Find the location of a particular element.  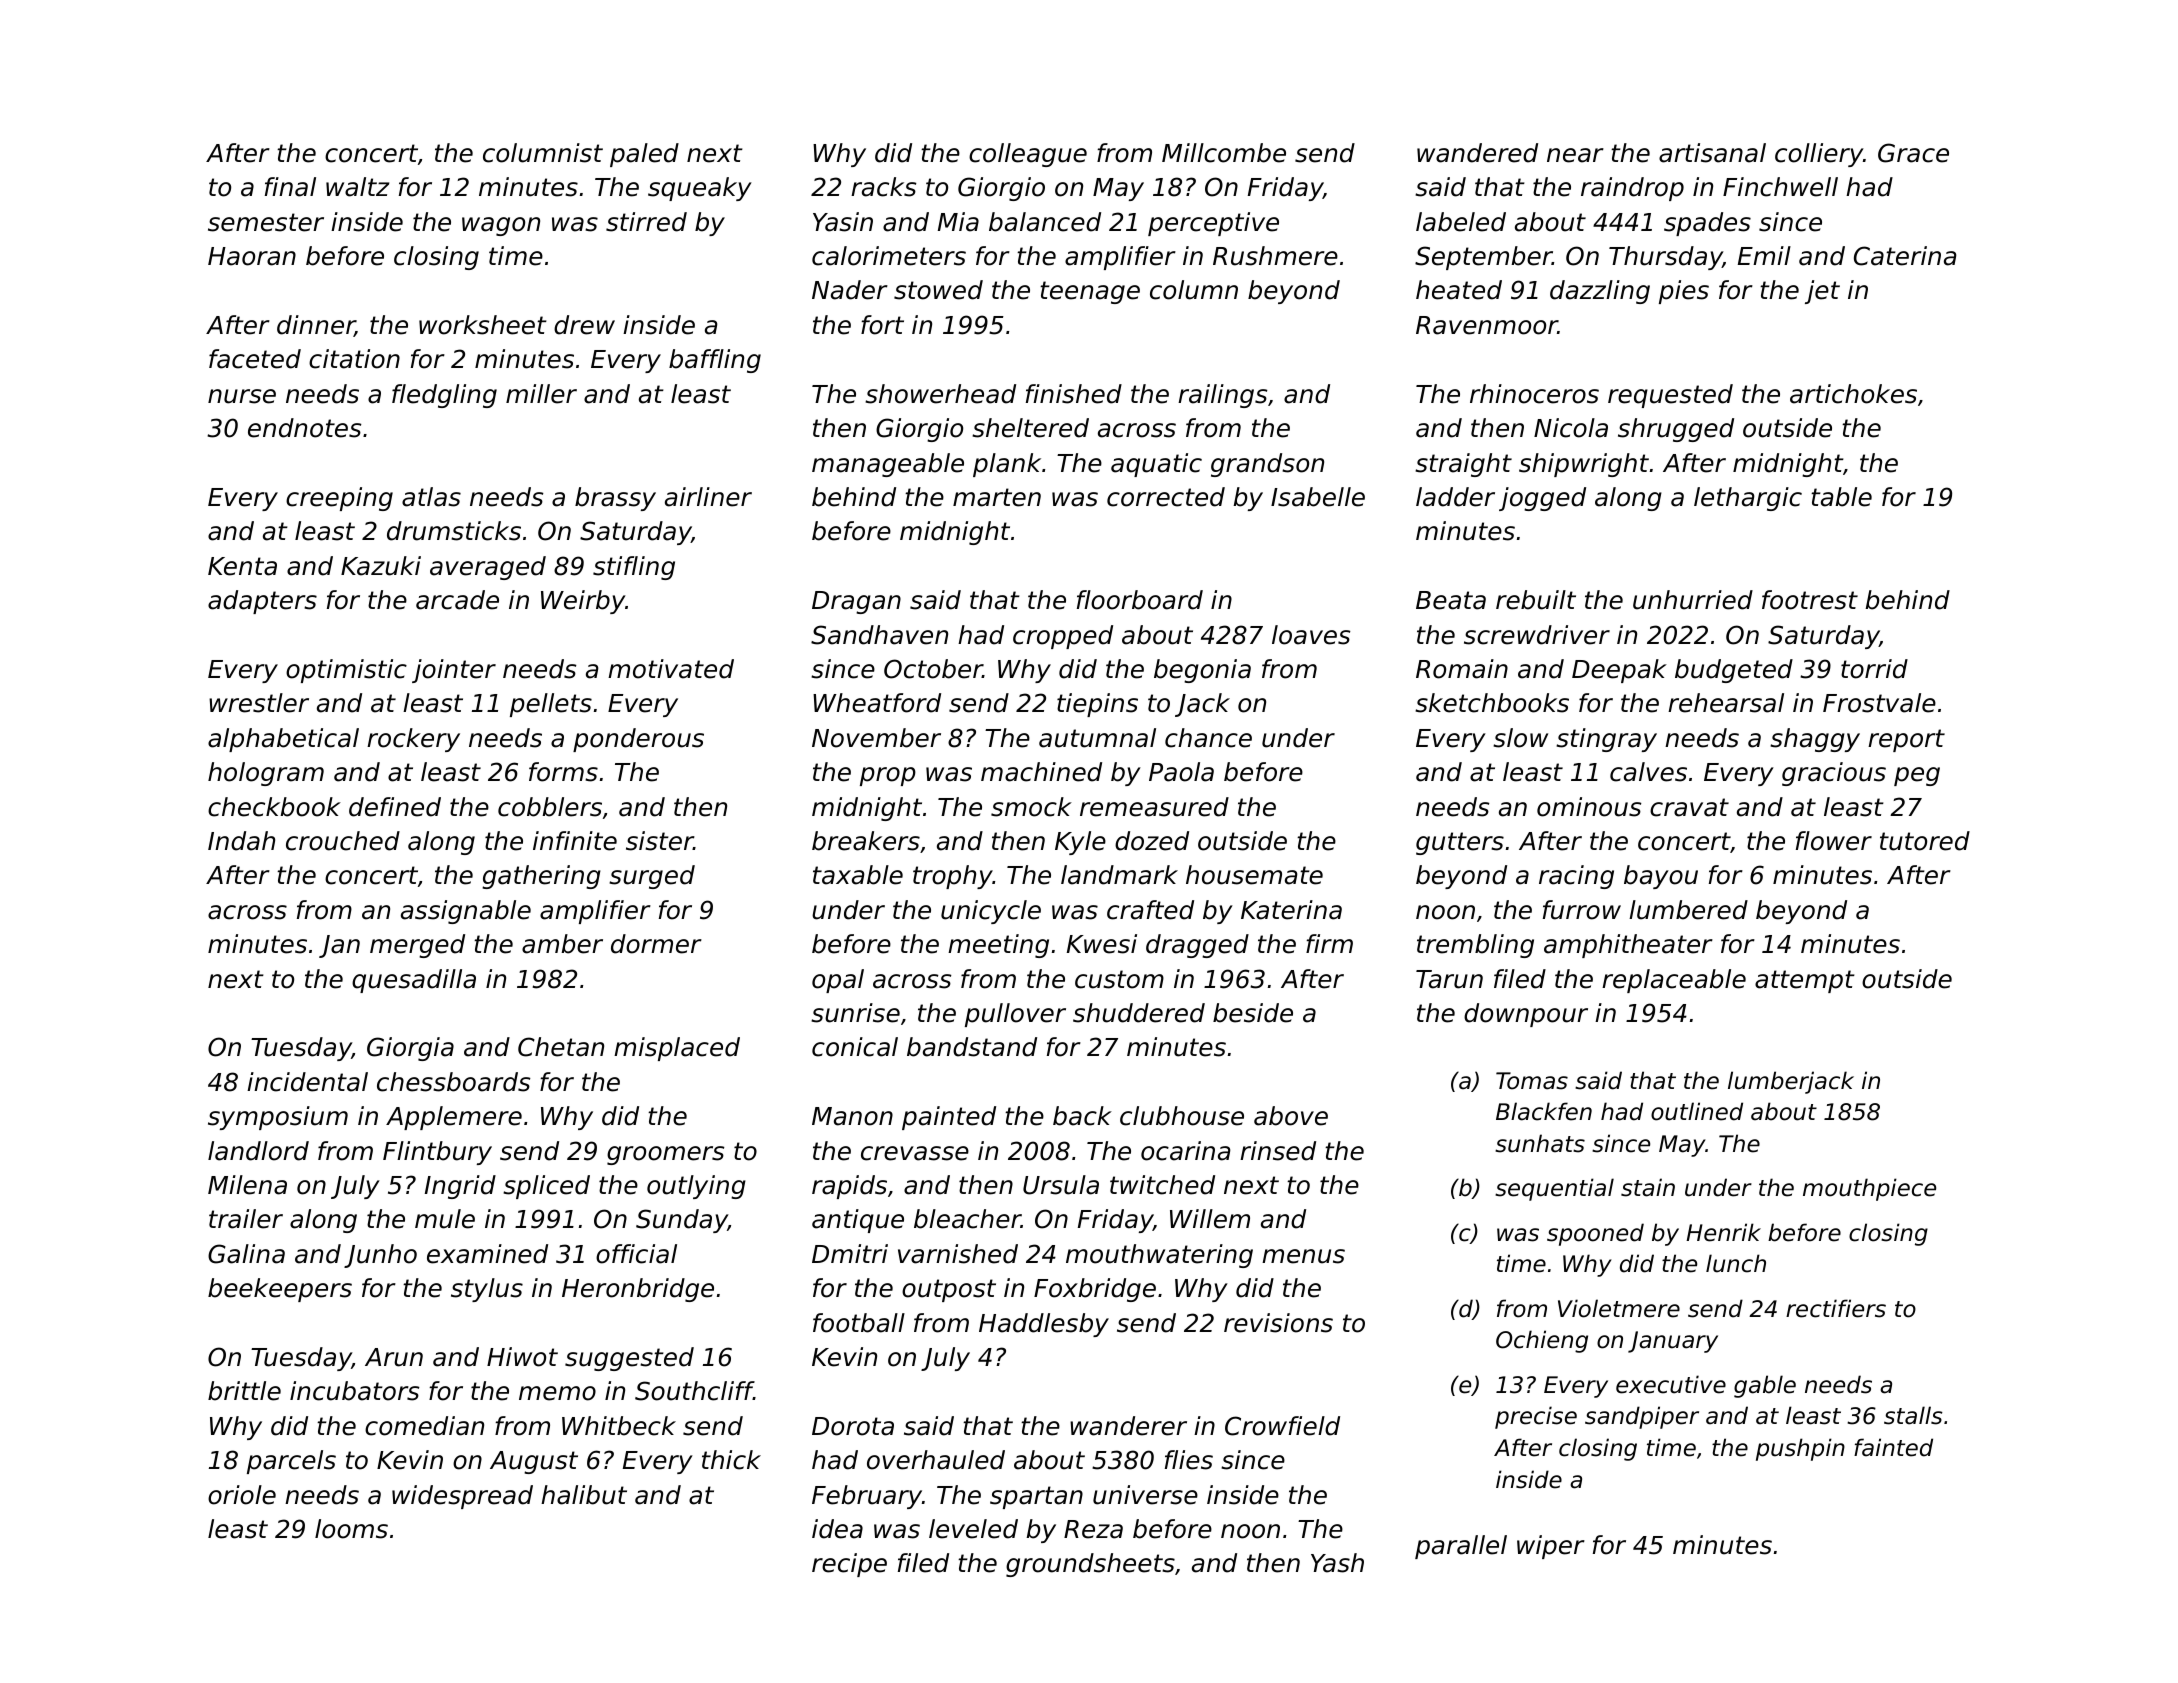

Kenta is located at coordinates (242, 566).
